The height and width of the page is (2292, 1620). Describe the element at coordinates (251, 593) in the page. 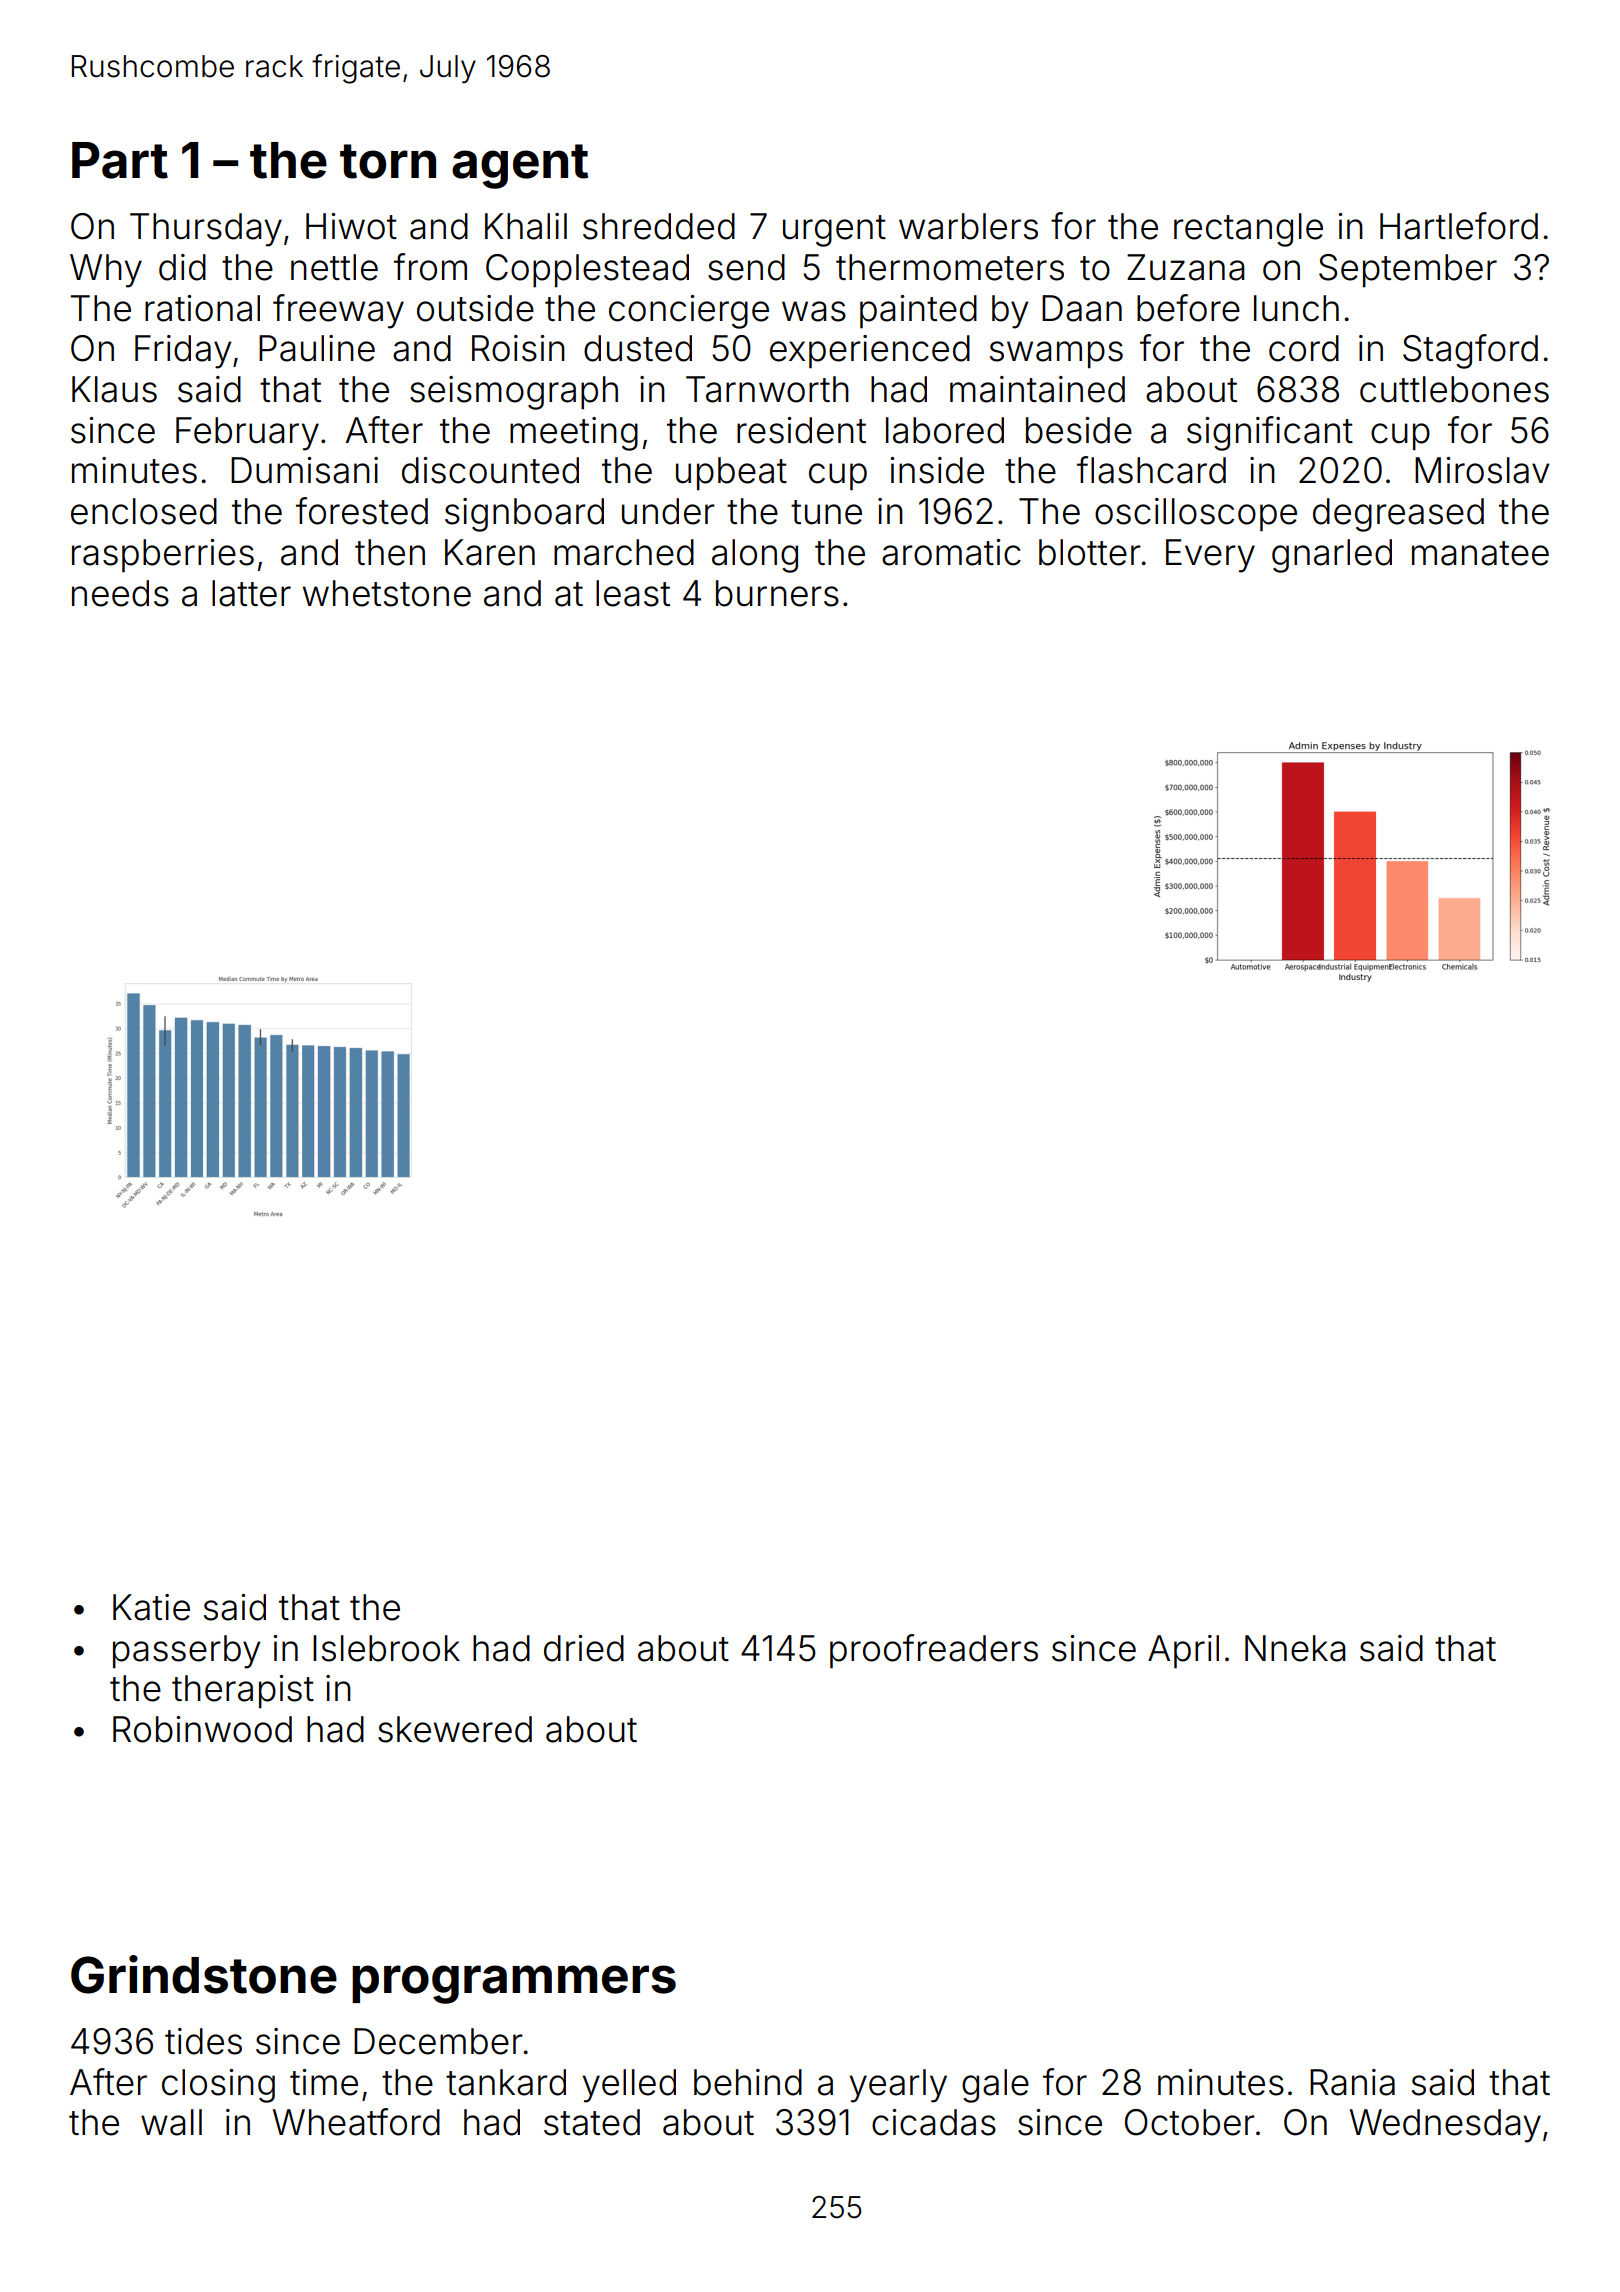

I see `latter` at that location.
